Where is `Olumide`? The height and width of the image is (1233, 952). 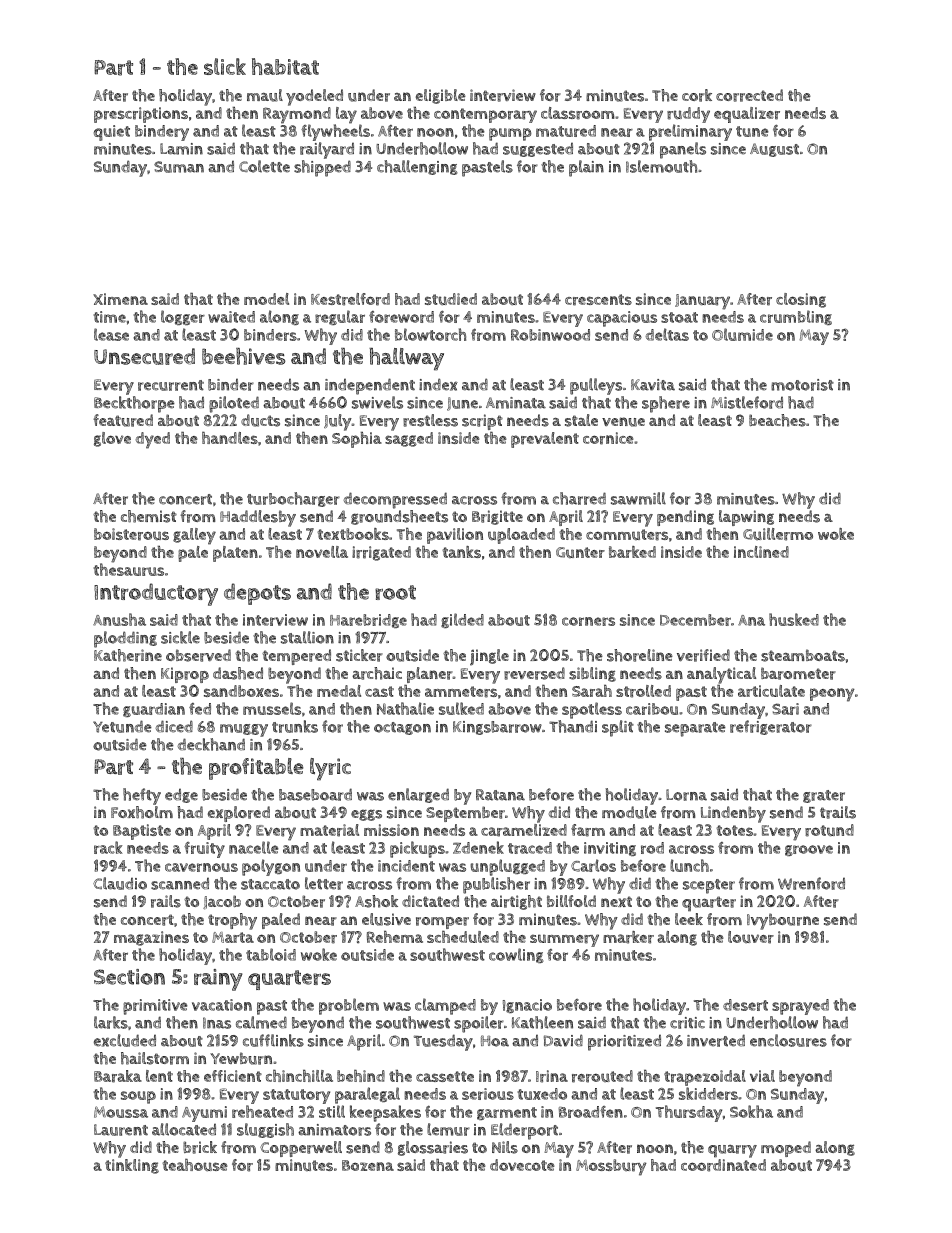 Olumide is located at coordinates (742, 334).
